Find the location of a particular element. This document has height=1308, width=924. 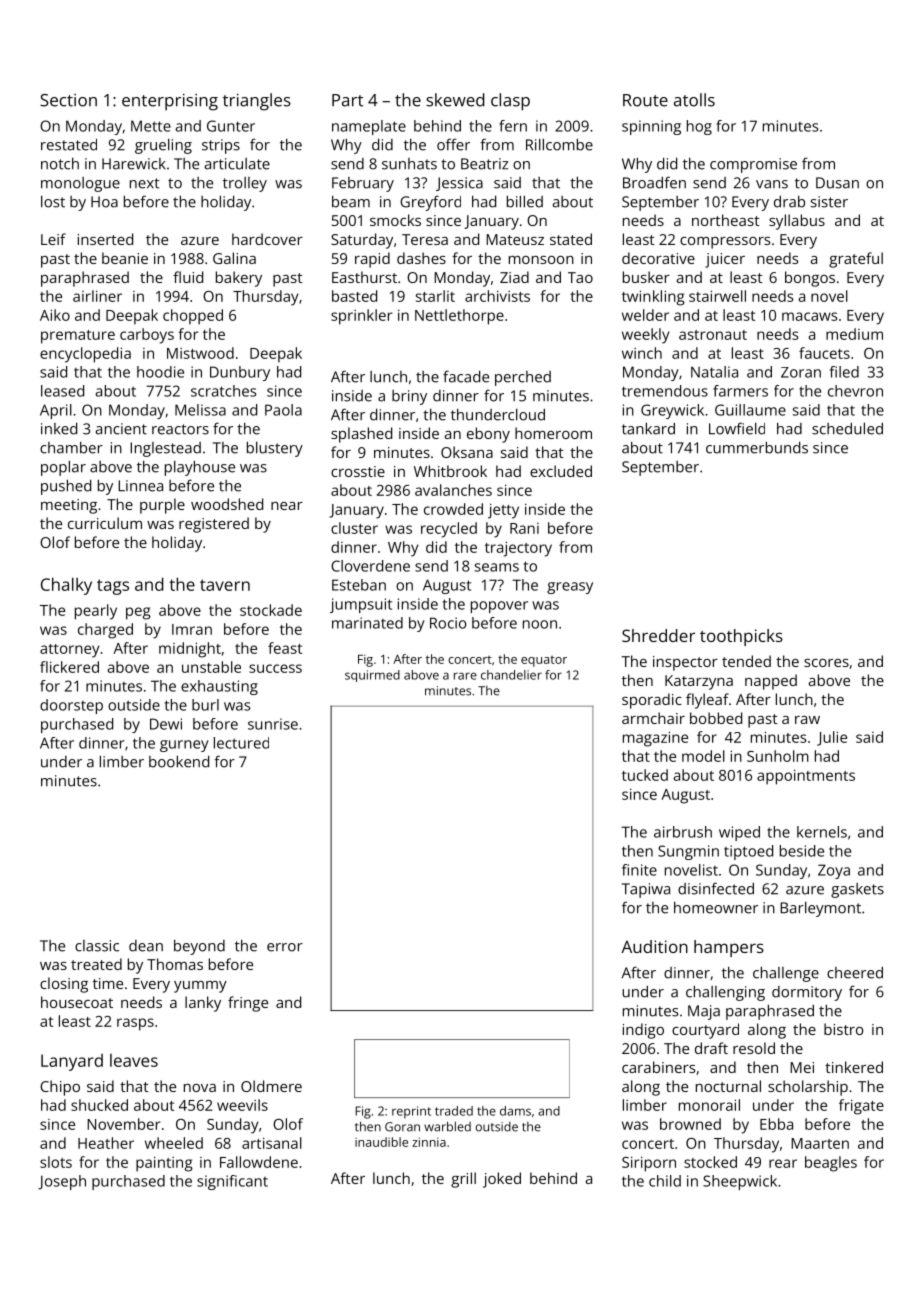

tucked is located at coordinates (645, 775).
